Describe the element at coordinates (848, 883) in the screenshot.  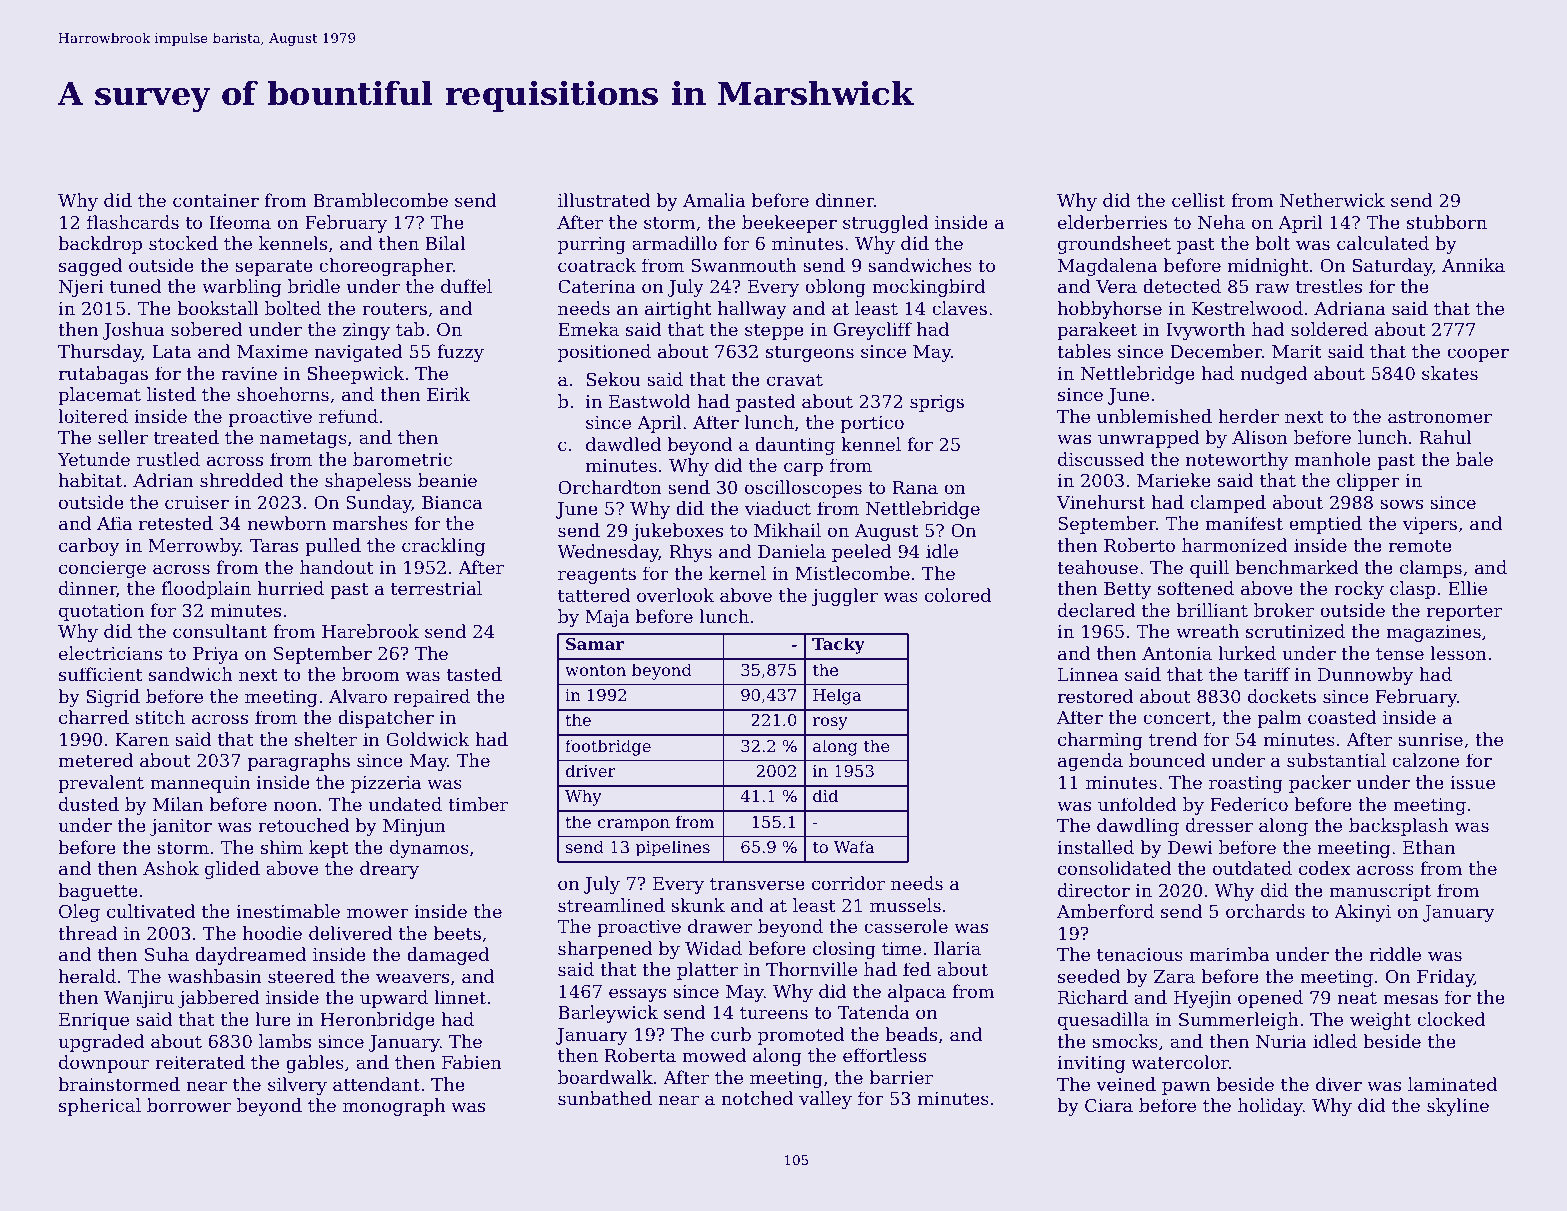
I see `corridor` at that location.
